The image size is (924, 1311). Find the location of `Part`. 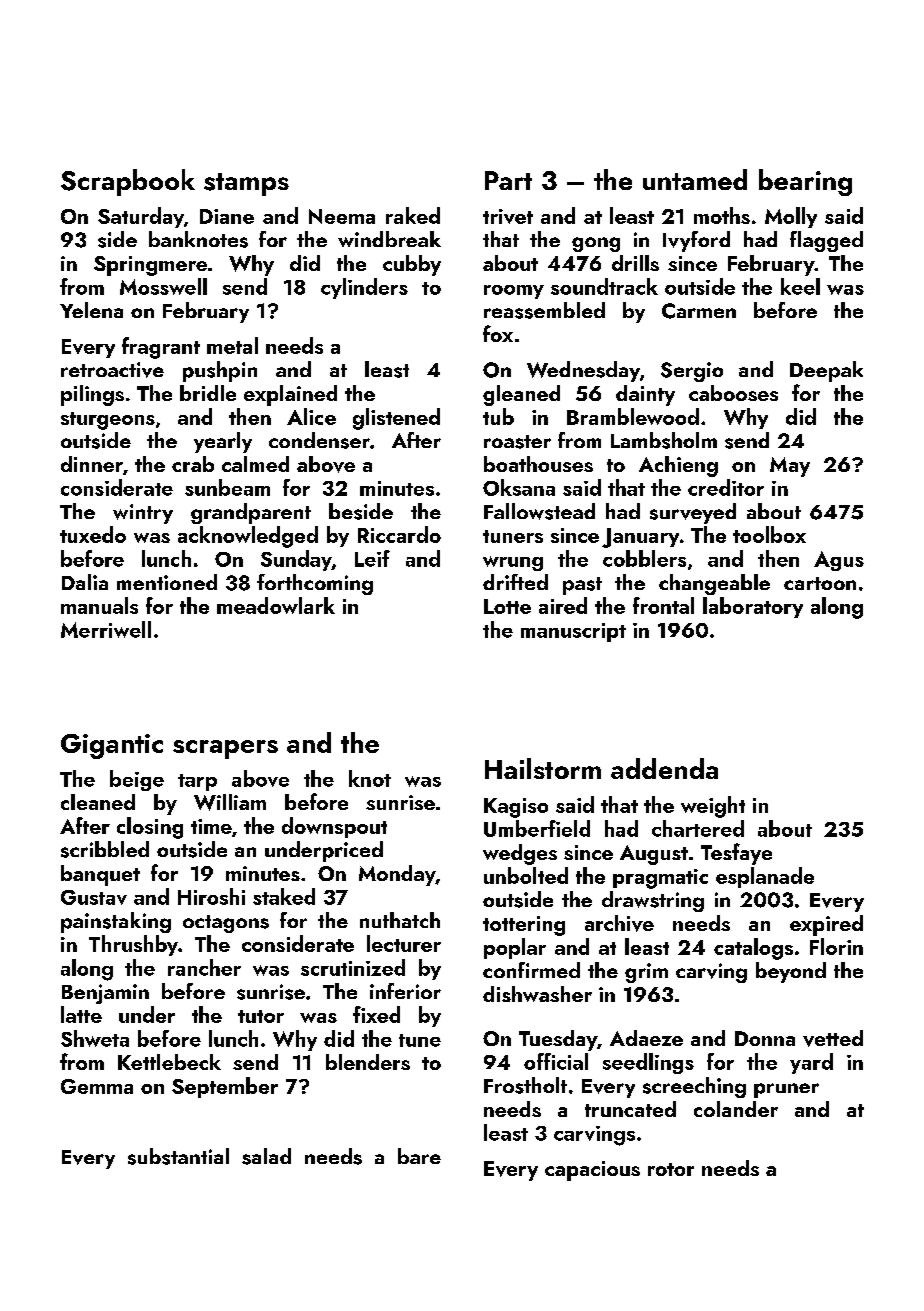

Part is located at coordinates (508, 180).
